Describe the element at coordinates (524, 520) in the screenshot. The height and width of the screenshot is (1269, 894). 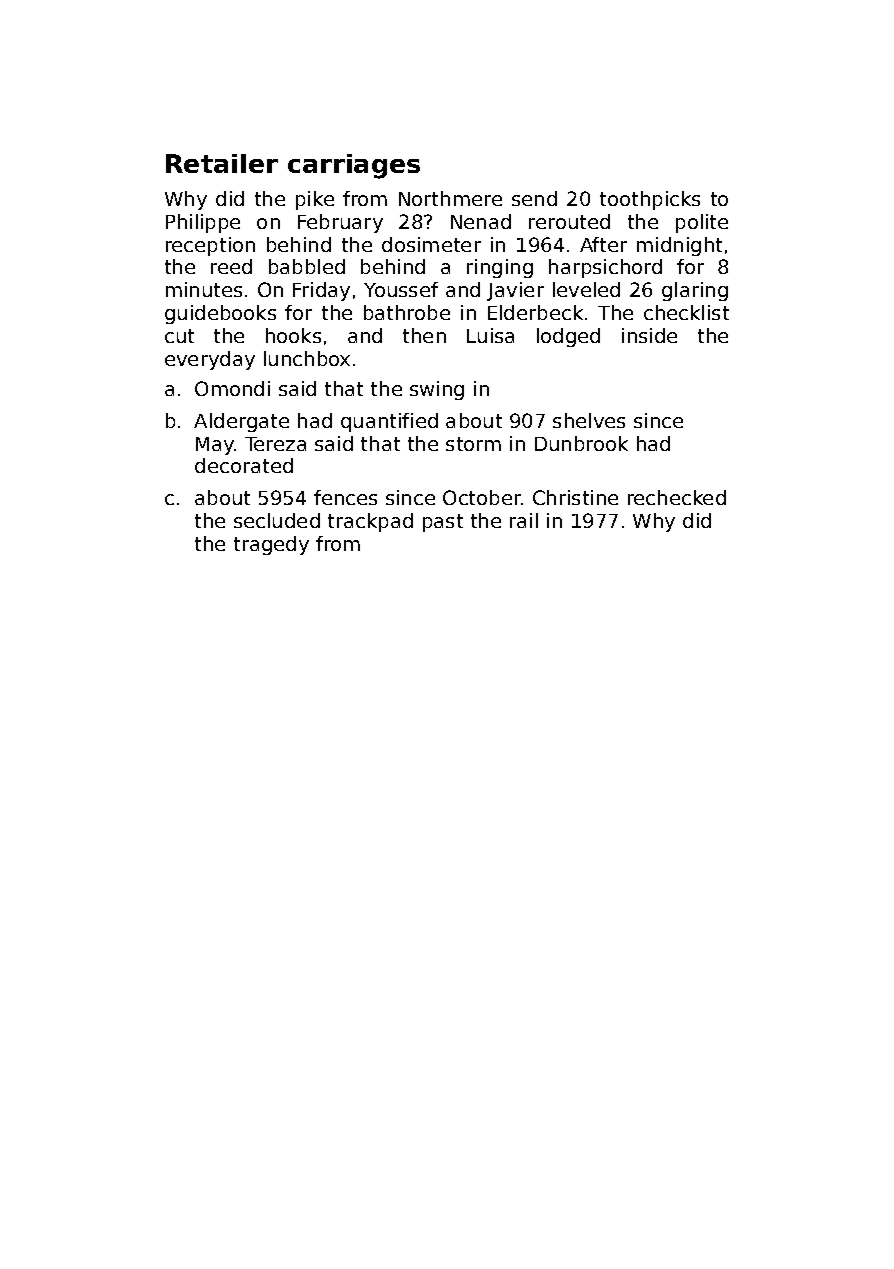
I see `rail` at that location.
